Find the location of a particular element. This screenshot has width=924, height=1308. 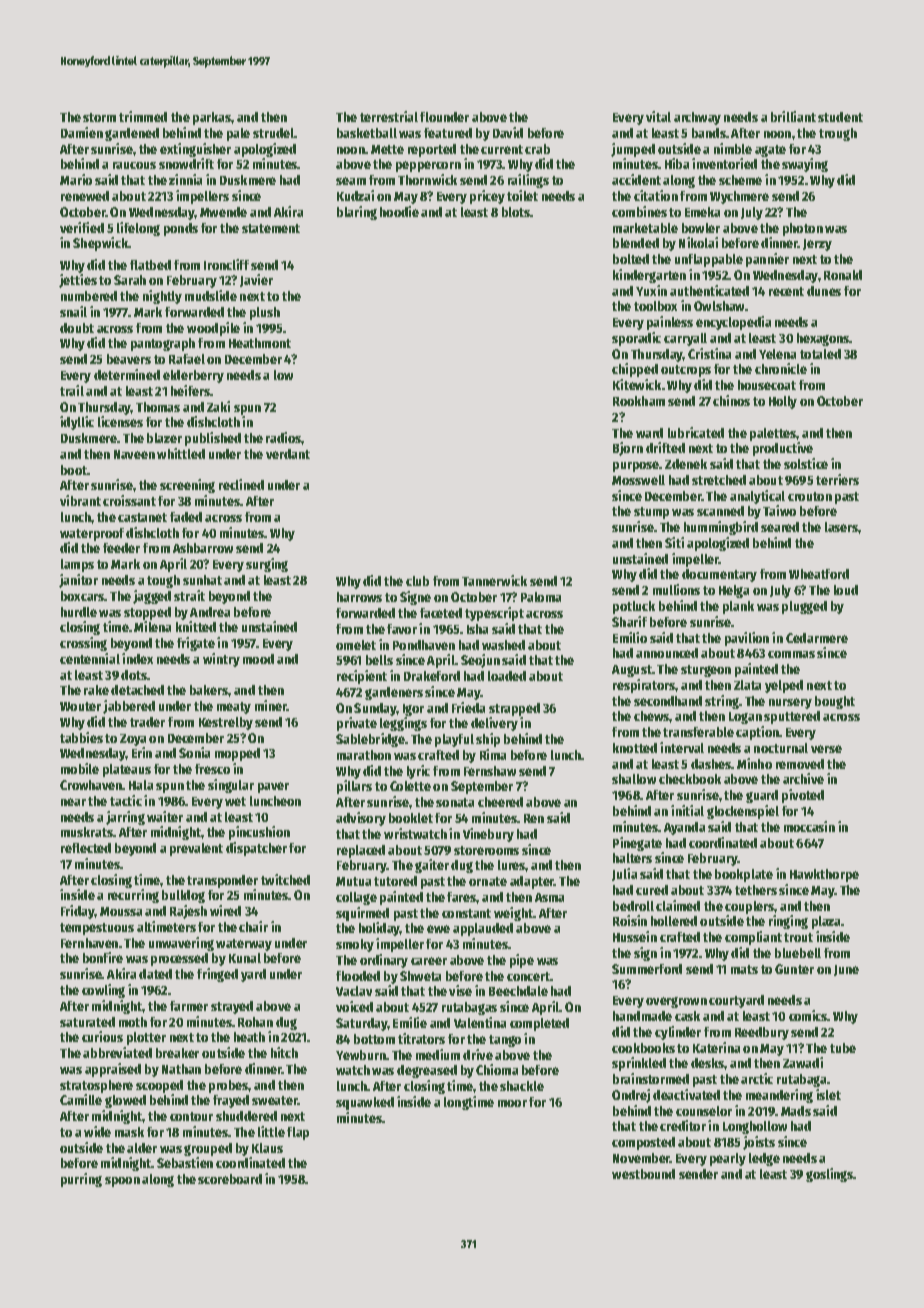

statement is located at coordinates (271, 228).
